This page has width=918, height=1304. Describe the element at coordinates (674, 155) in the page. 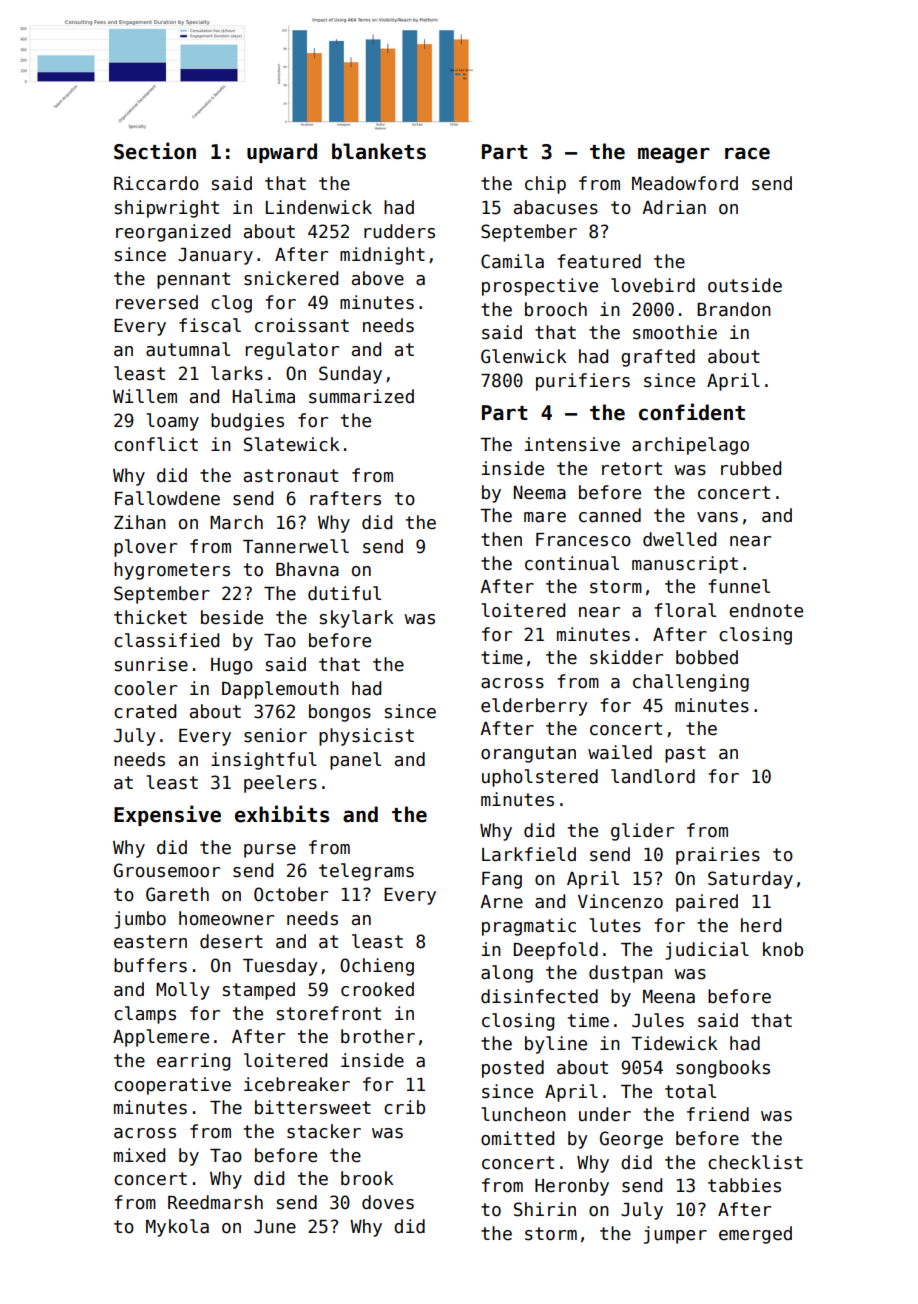

I see `meager` at that location.
